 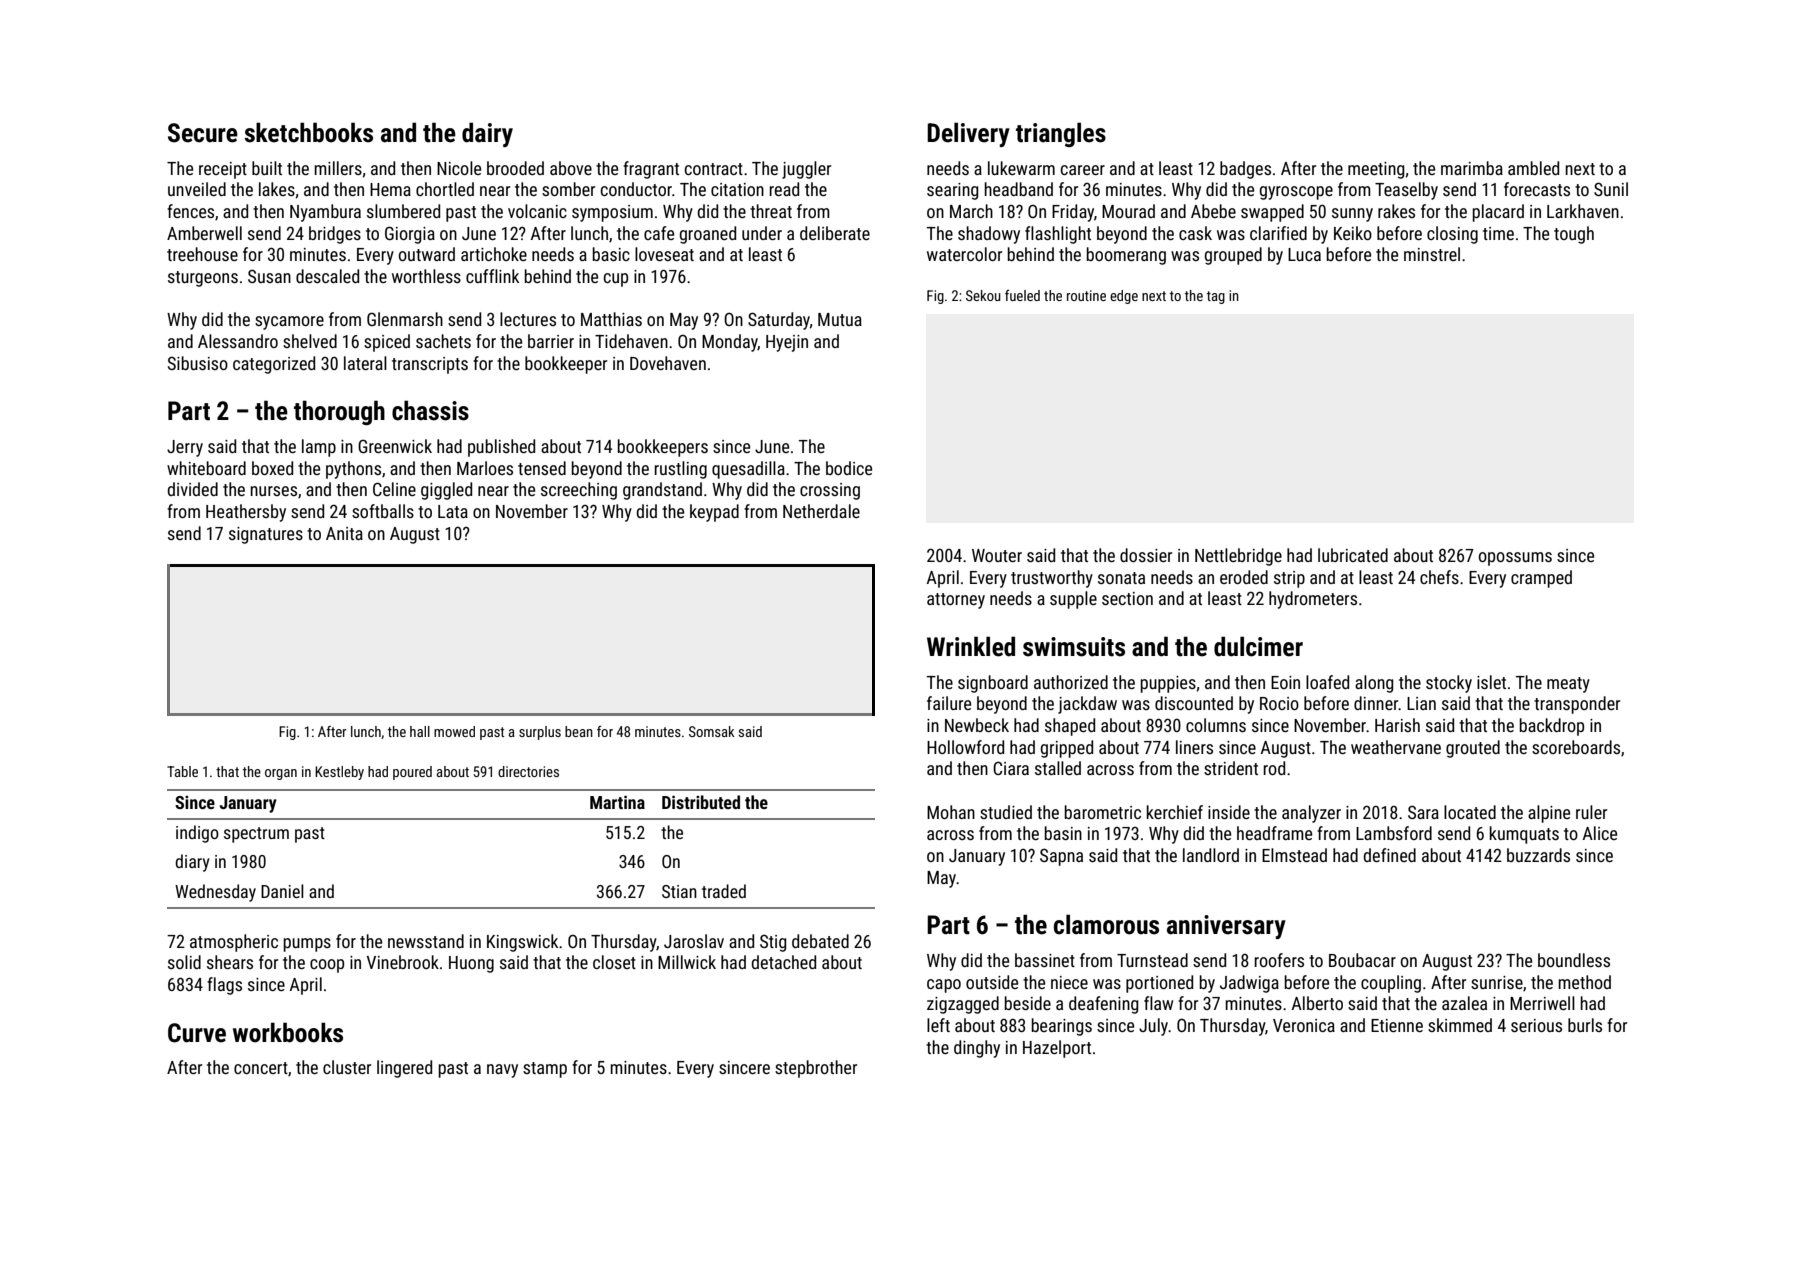 I want to click on sketchbooks, so click(x=308, y=132).
